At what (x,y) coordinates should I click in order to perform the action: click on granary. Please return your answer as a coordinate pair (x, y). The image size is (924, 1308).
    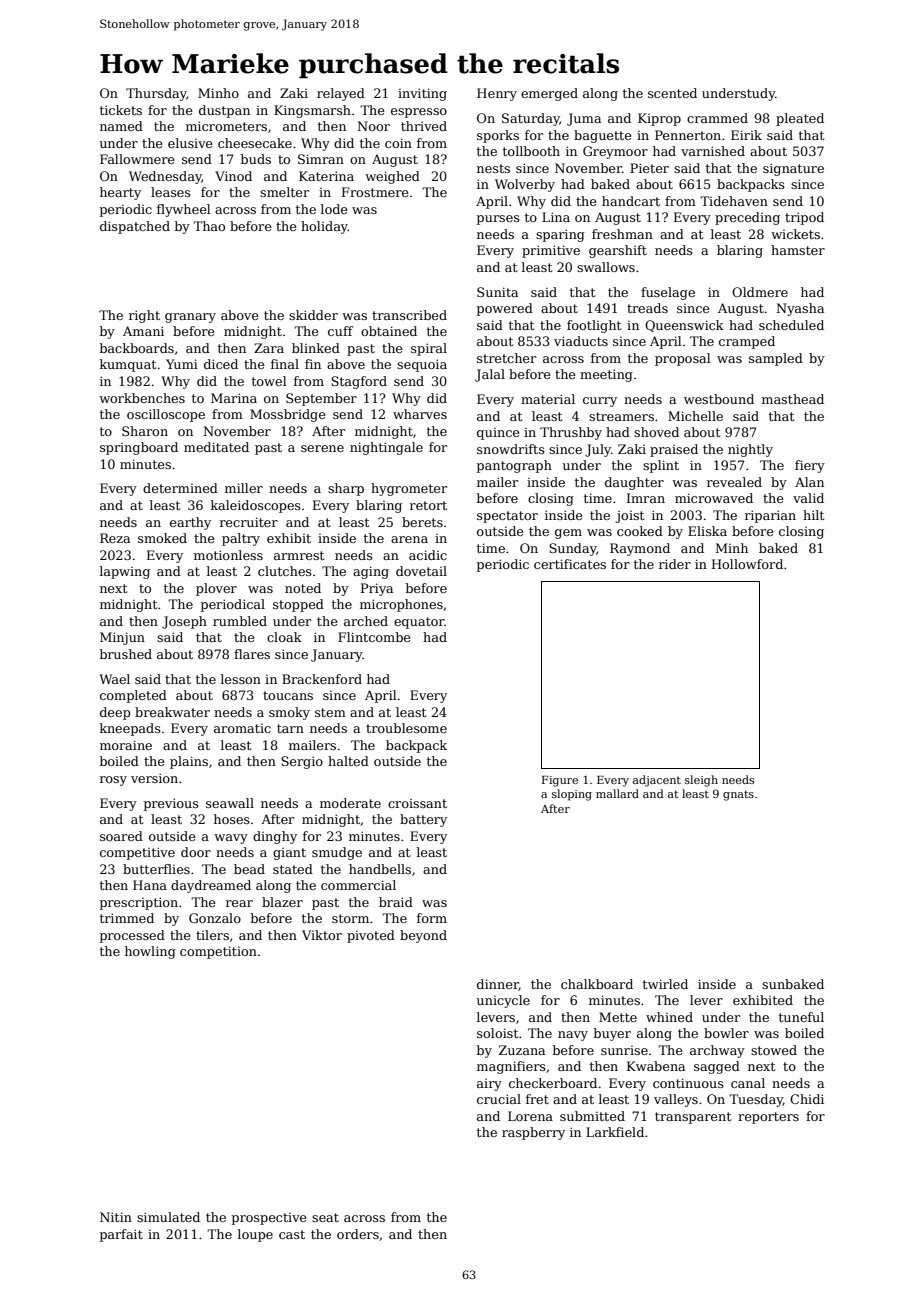
    Looking at the image, I should click on (190, 318).
